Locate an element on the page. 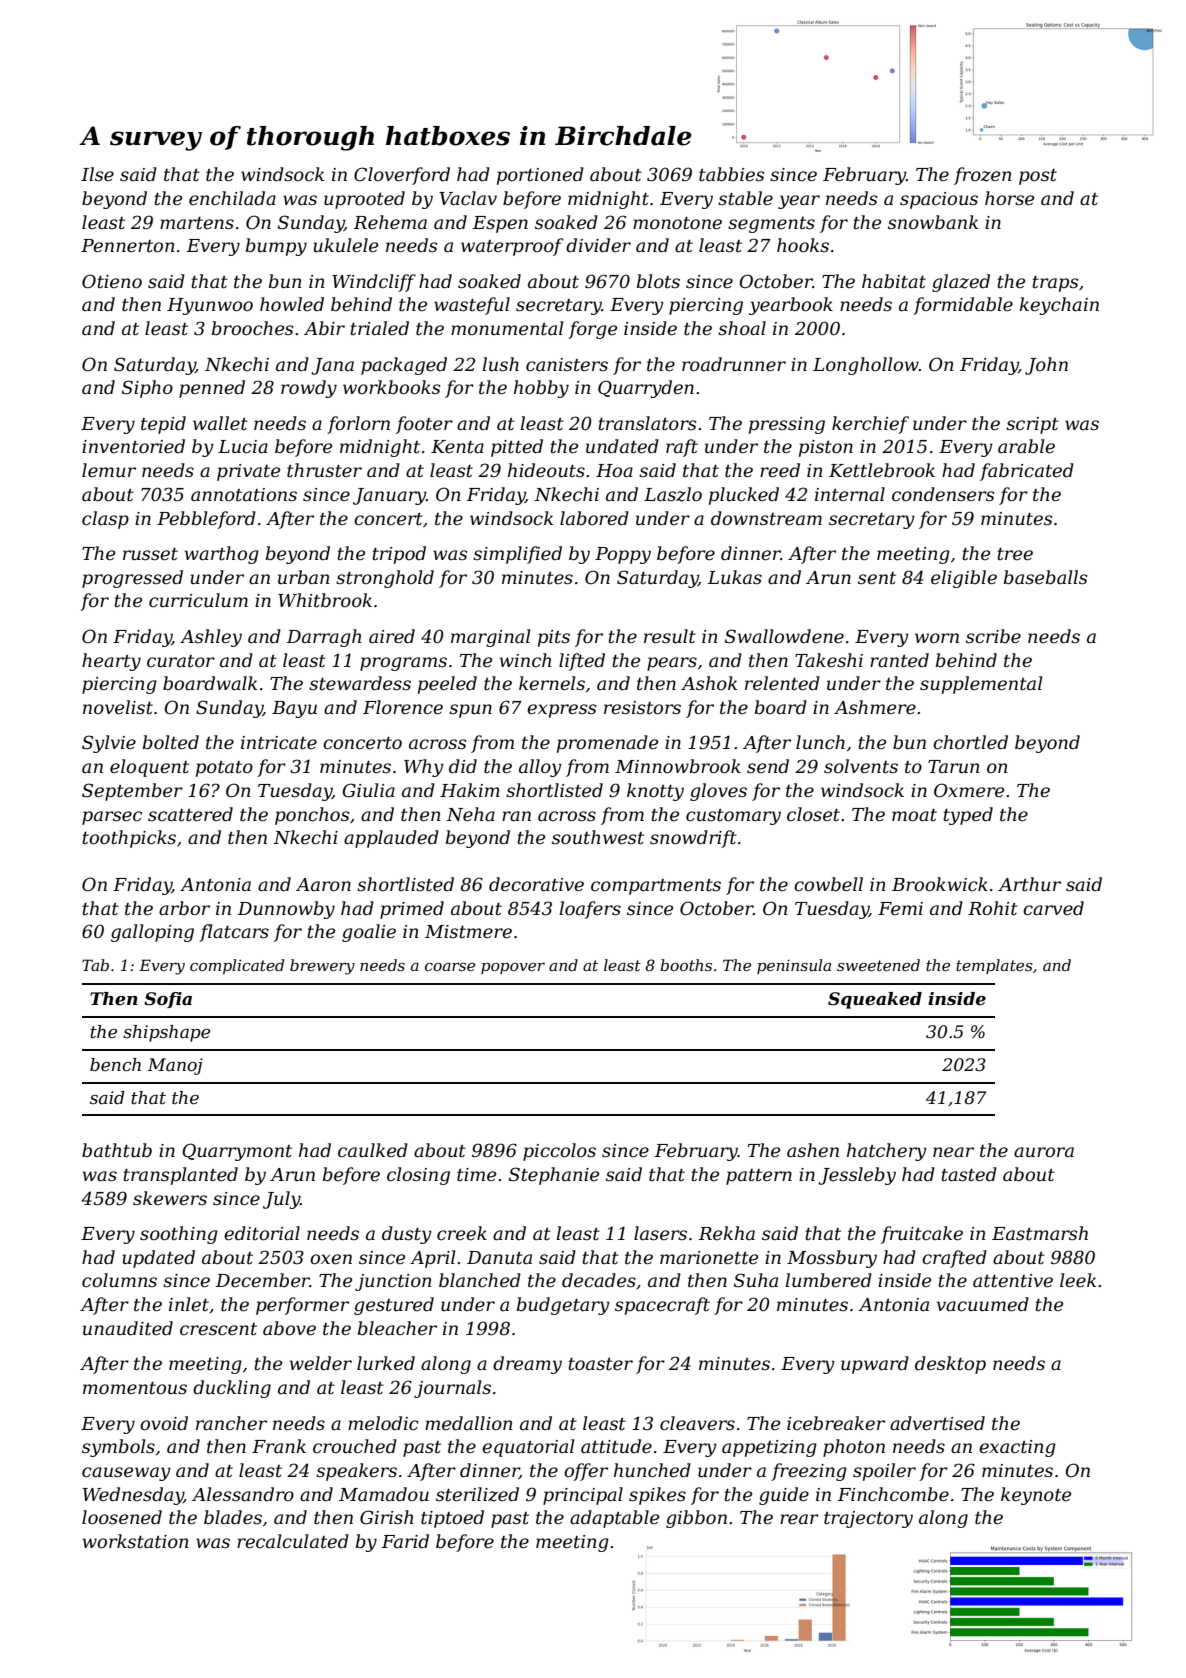 The height and width of the document is (1678, 1186). translators is located at coordinates (647, 423).
